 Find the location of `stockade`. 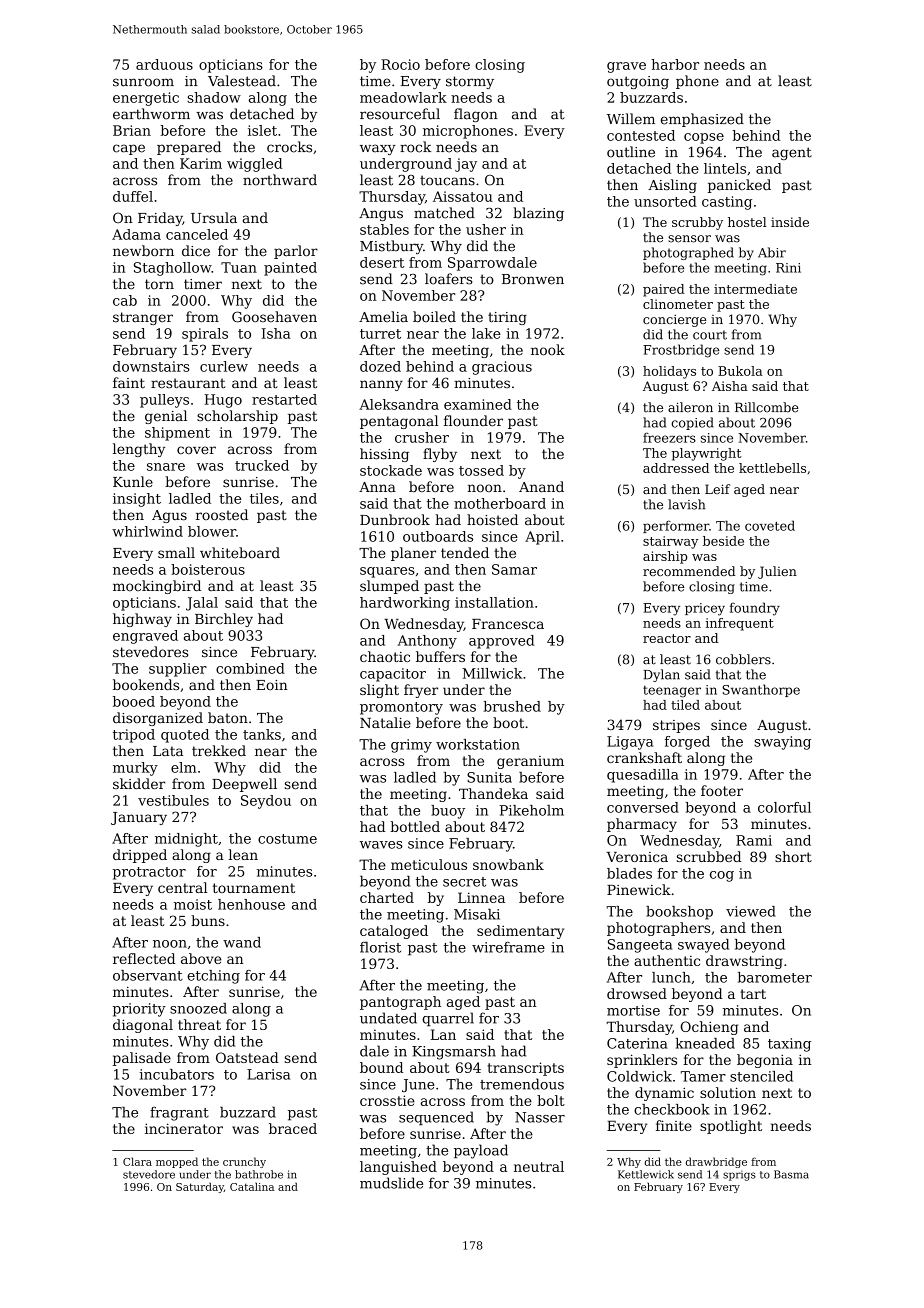

stockade is located at coordinates (391, 470).
